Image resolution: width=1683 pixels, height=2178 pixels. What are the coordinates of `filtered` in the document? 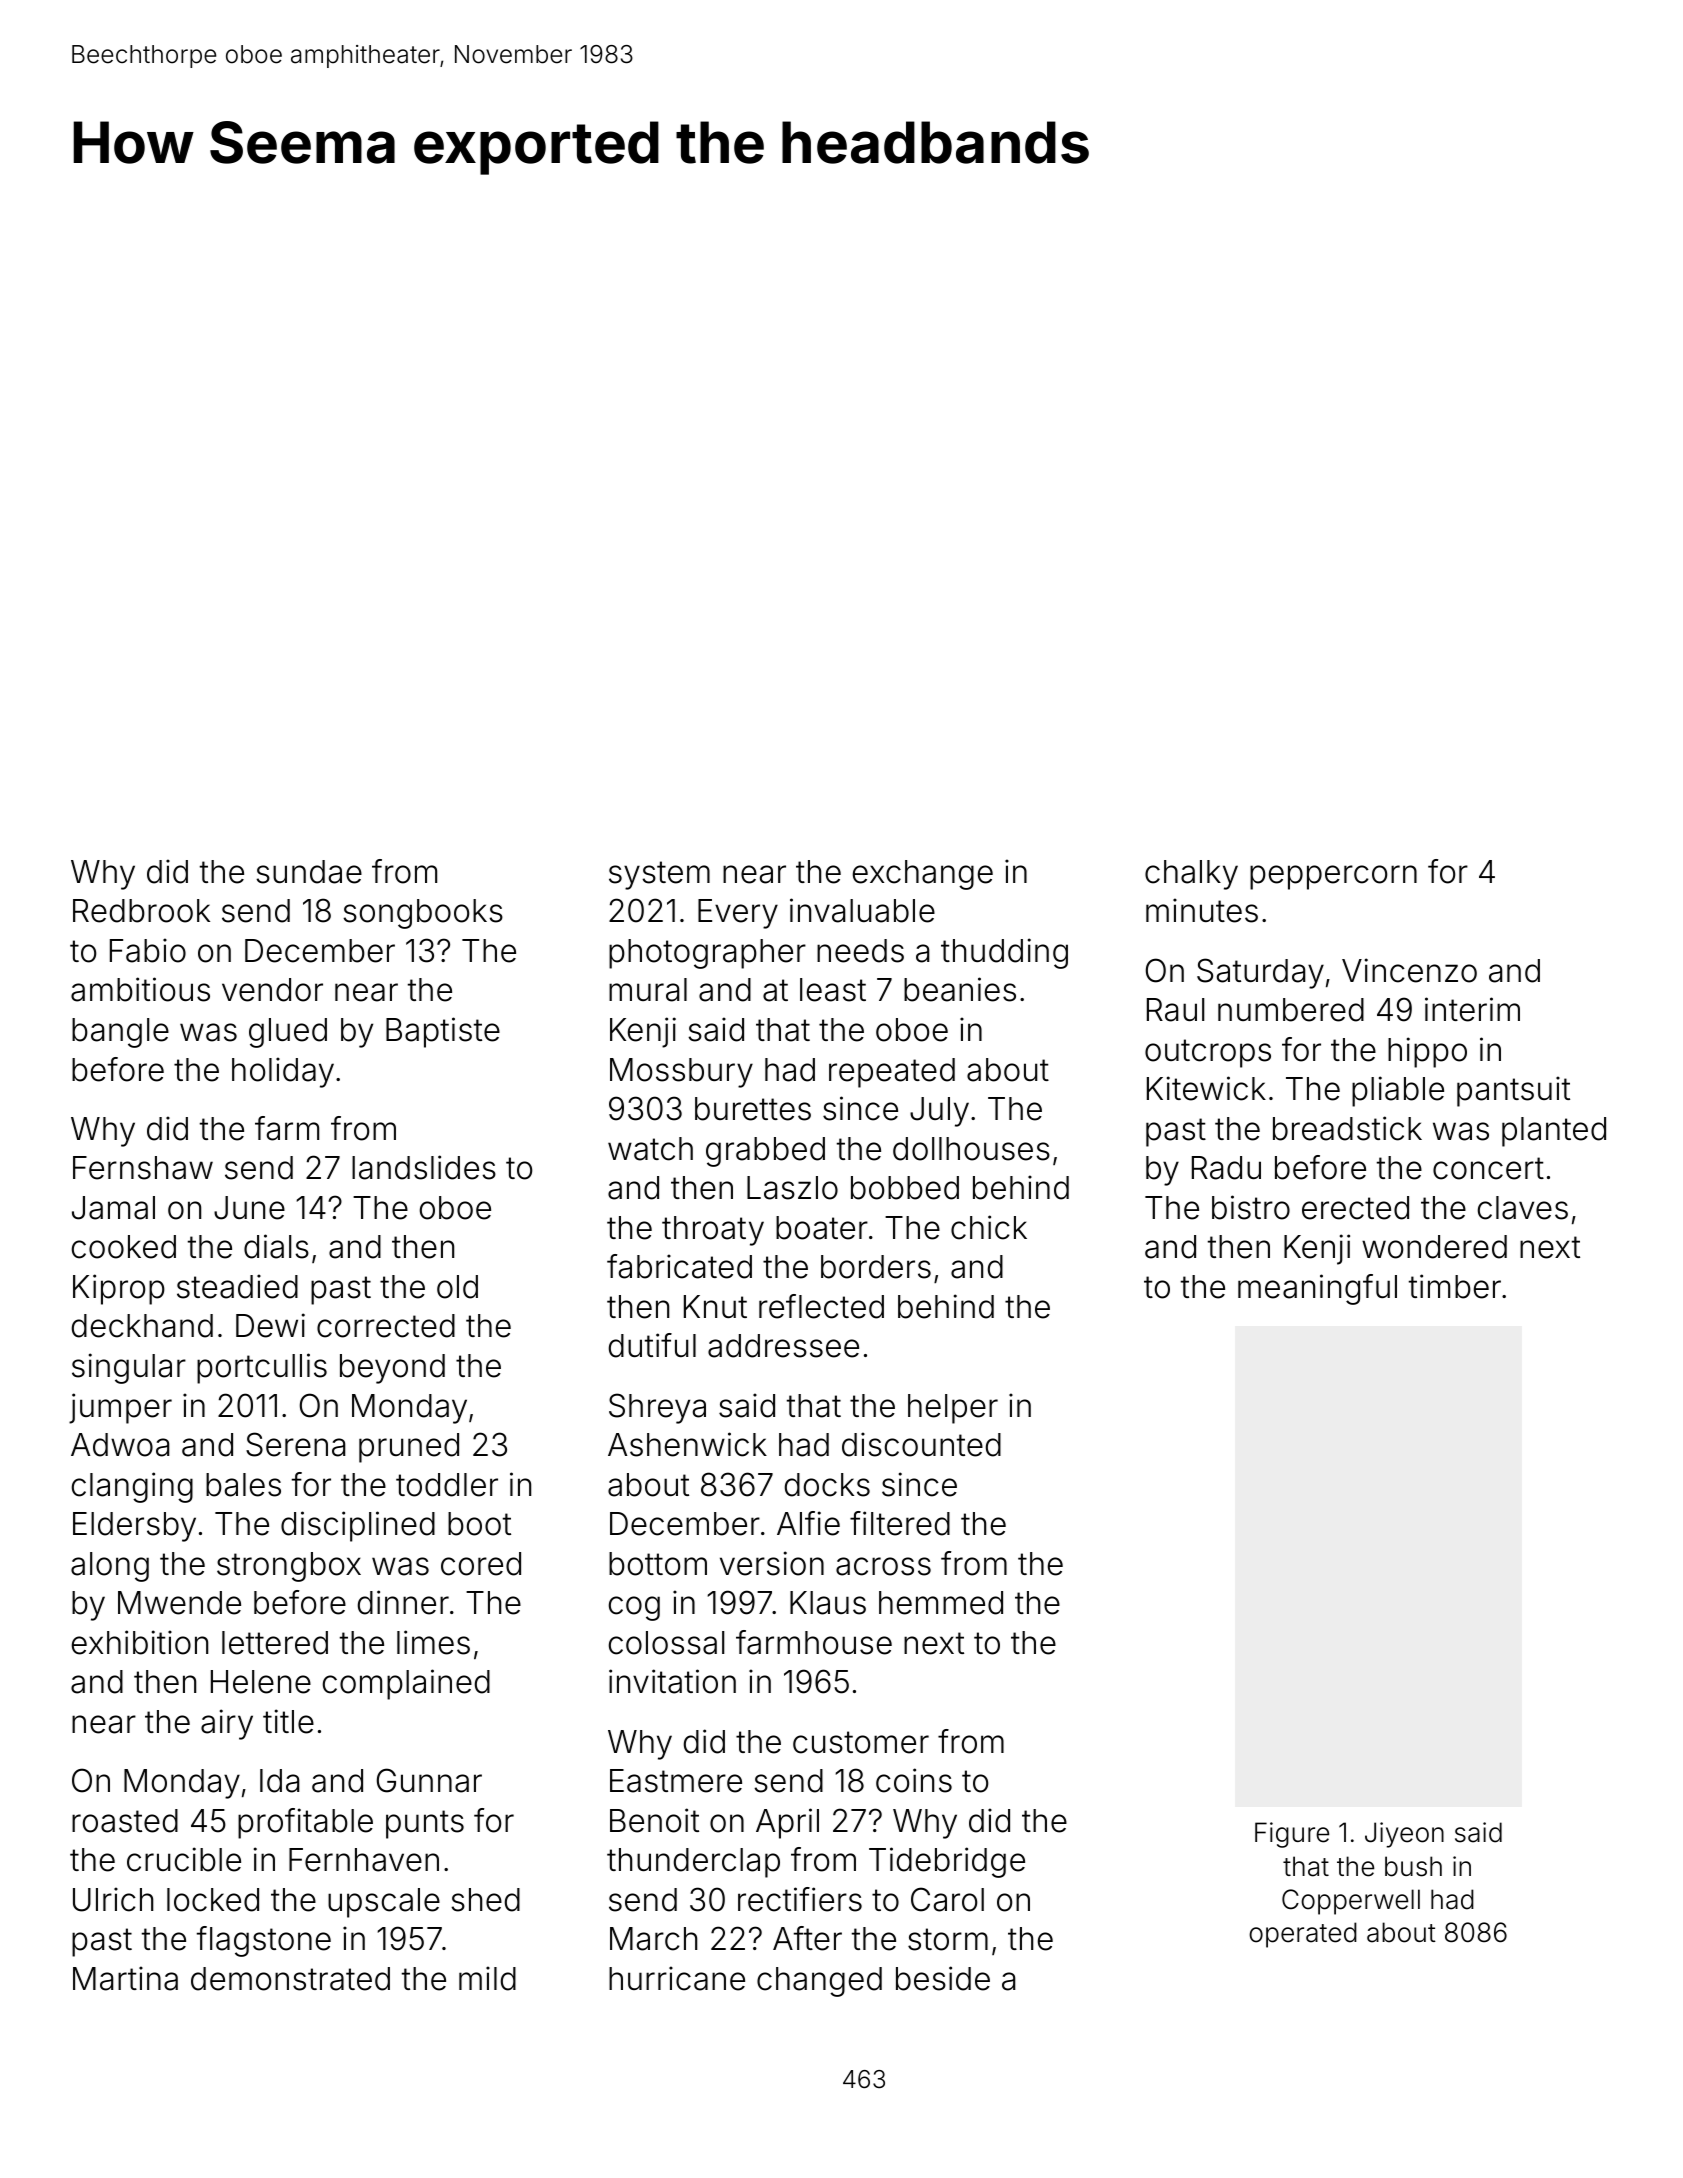 It's located at (900, 1523).
